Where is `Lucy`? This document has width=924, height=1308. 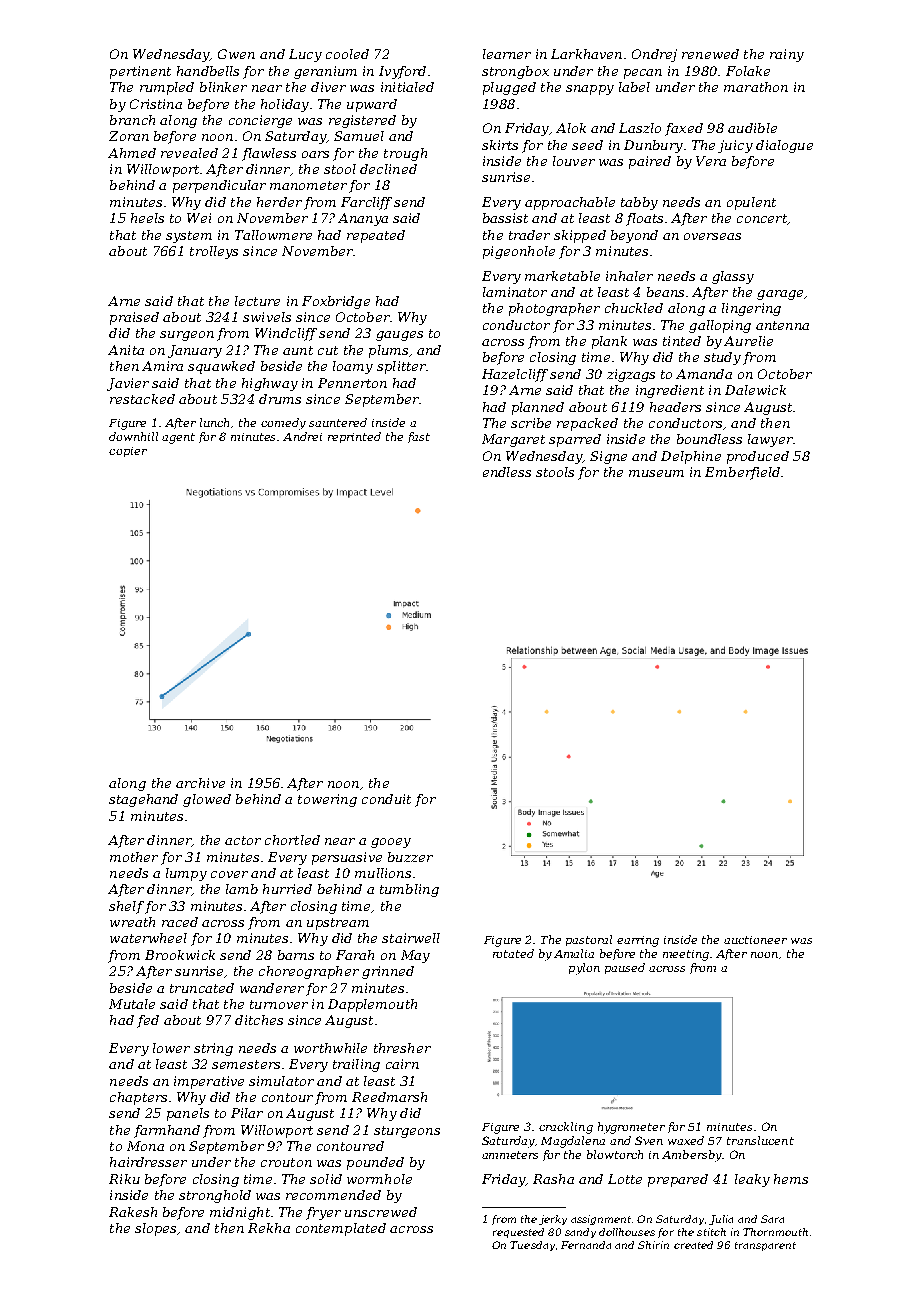 Lucy is located at coordinates (305, 55).
